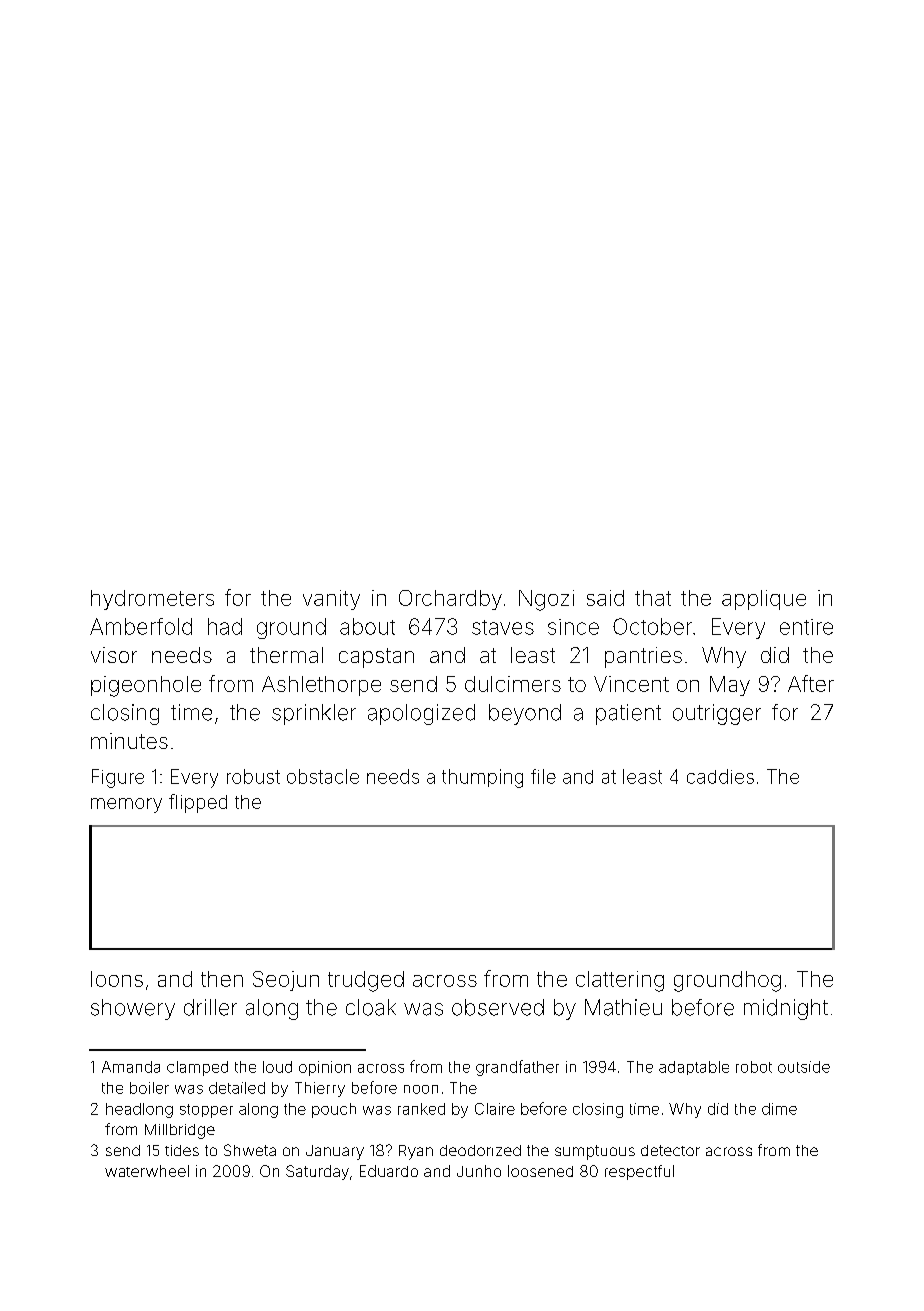  Describe the element at coordinates (764, 600) in the screenshot. I see `applique` at that location.
